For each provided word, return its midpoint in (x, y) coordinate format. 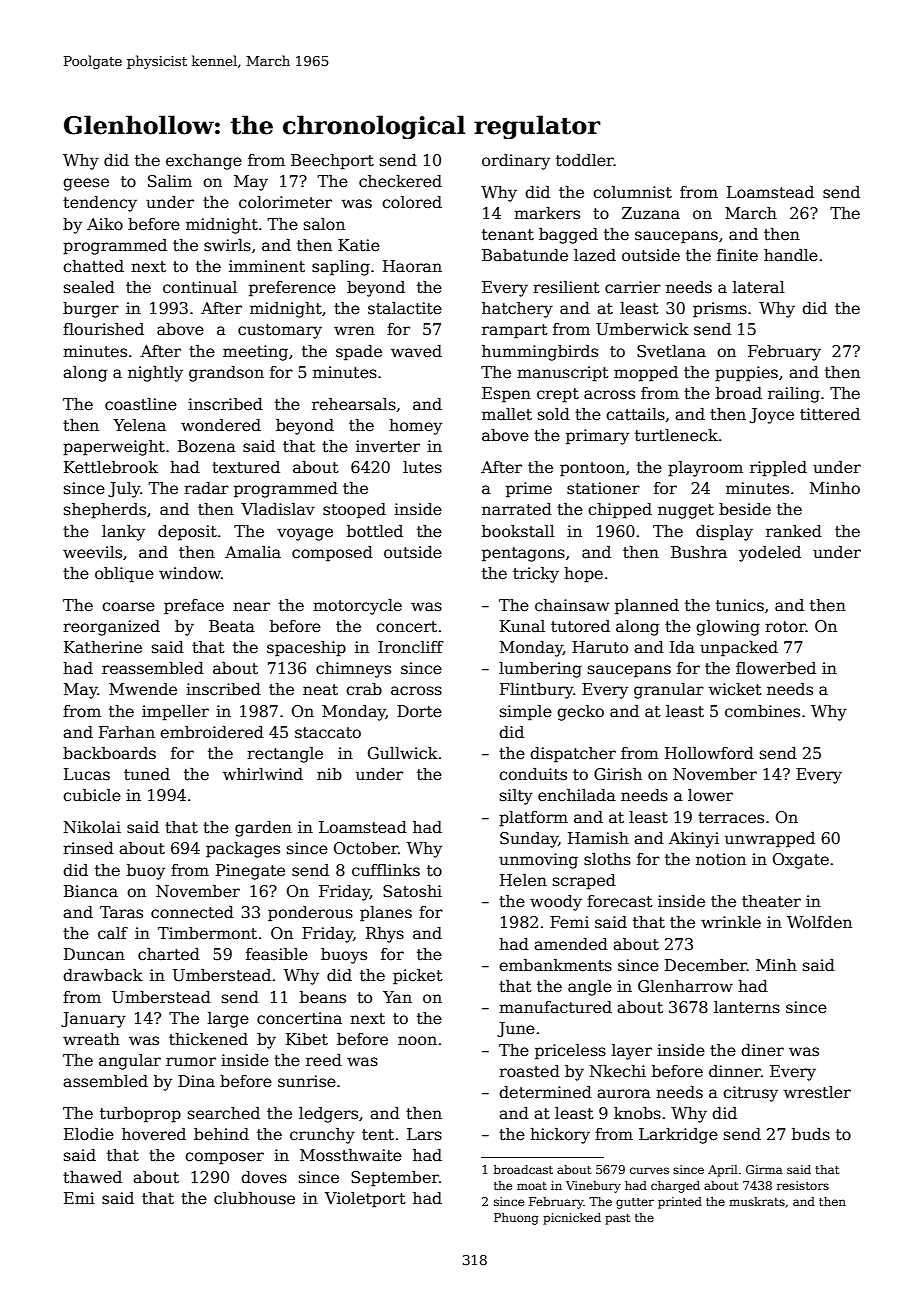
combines (762, 711)
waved (416, 351)
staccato (328, 733)
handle (791, 255)
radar (206, 488)
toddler (585, 160)
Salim (170, 181)
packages (243, 850)
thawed (92, 1177)
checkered (400, 181)
